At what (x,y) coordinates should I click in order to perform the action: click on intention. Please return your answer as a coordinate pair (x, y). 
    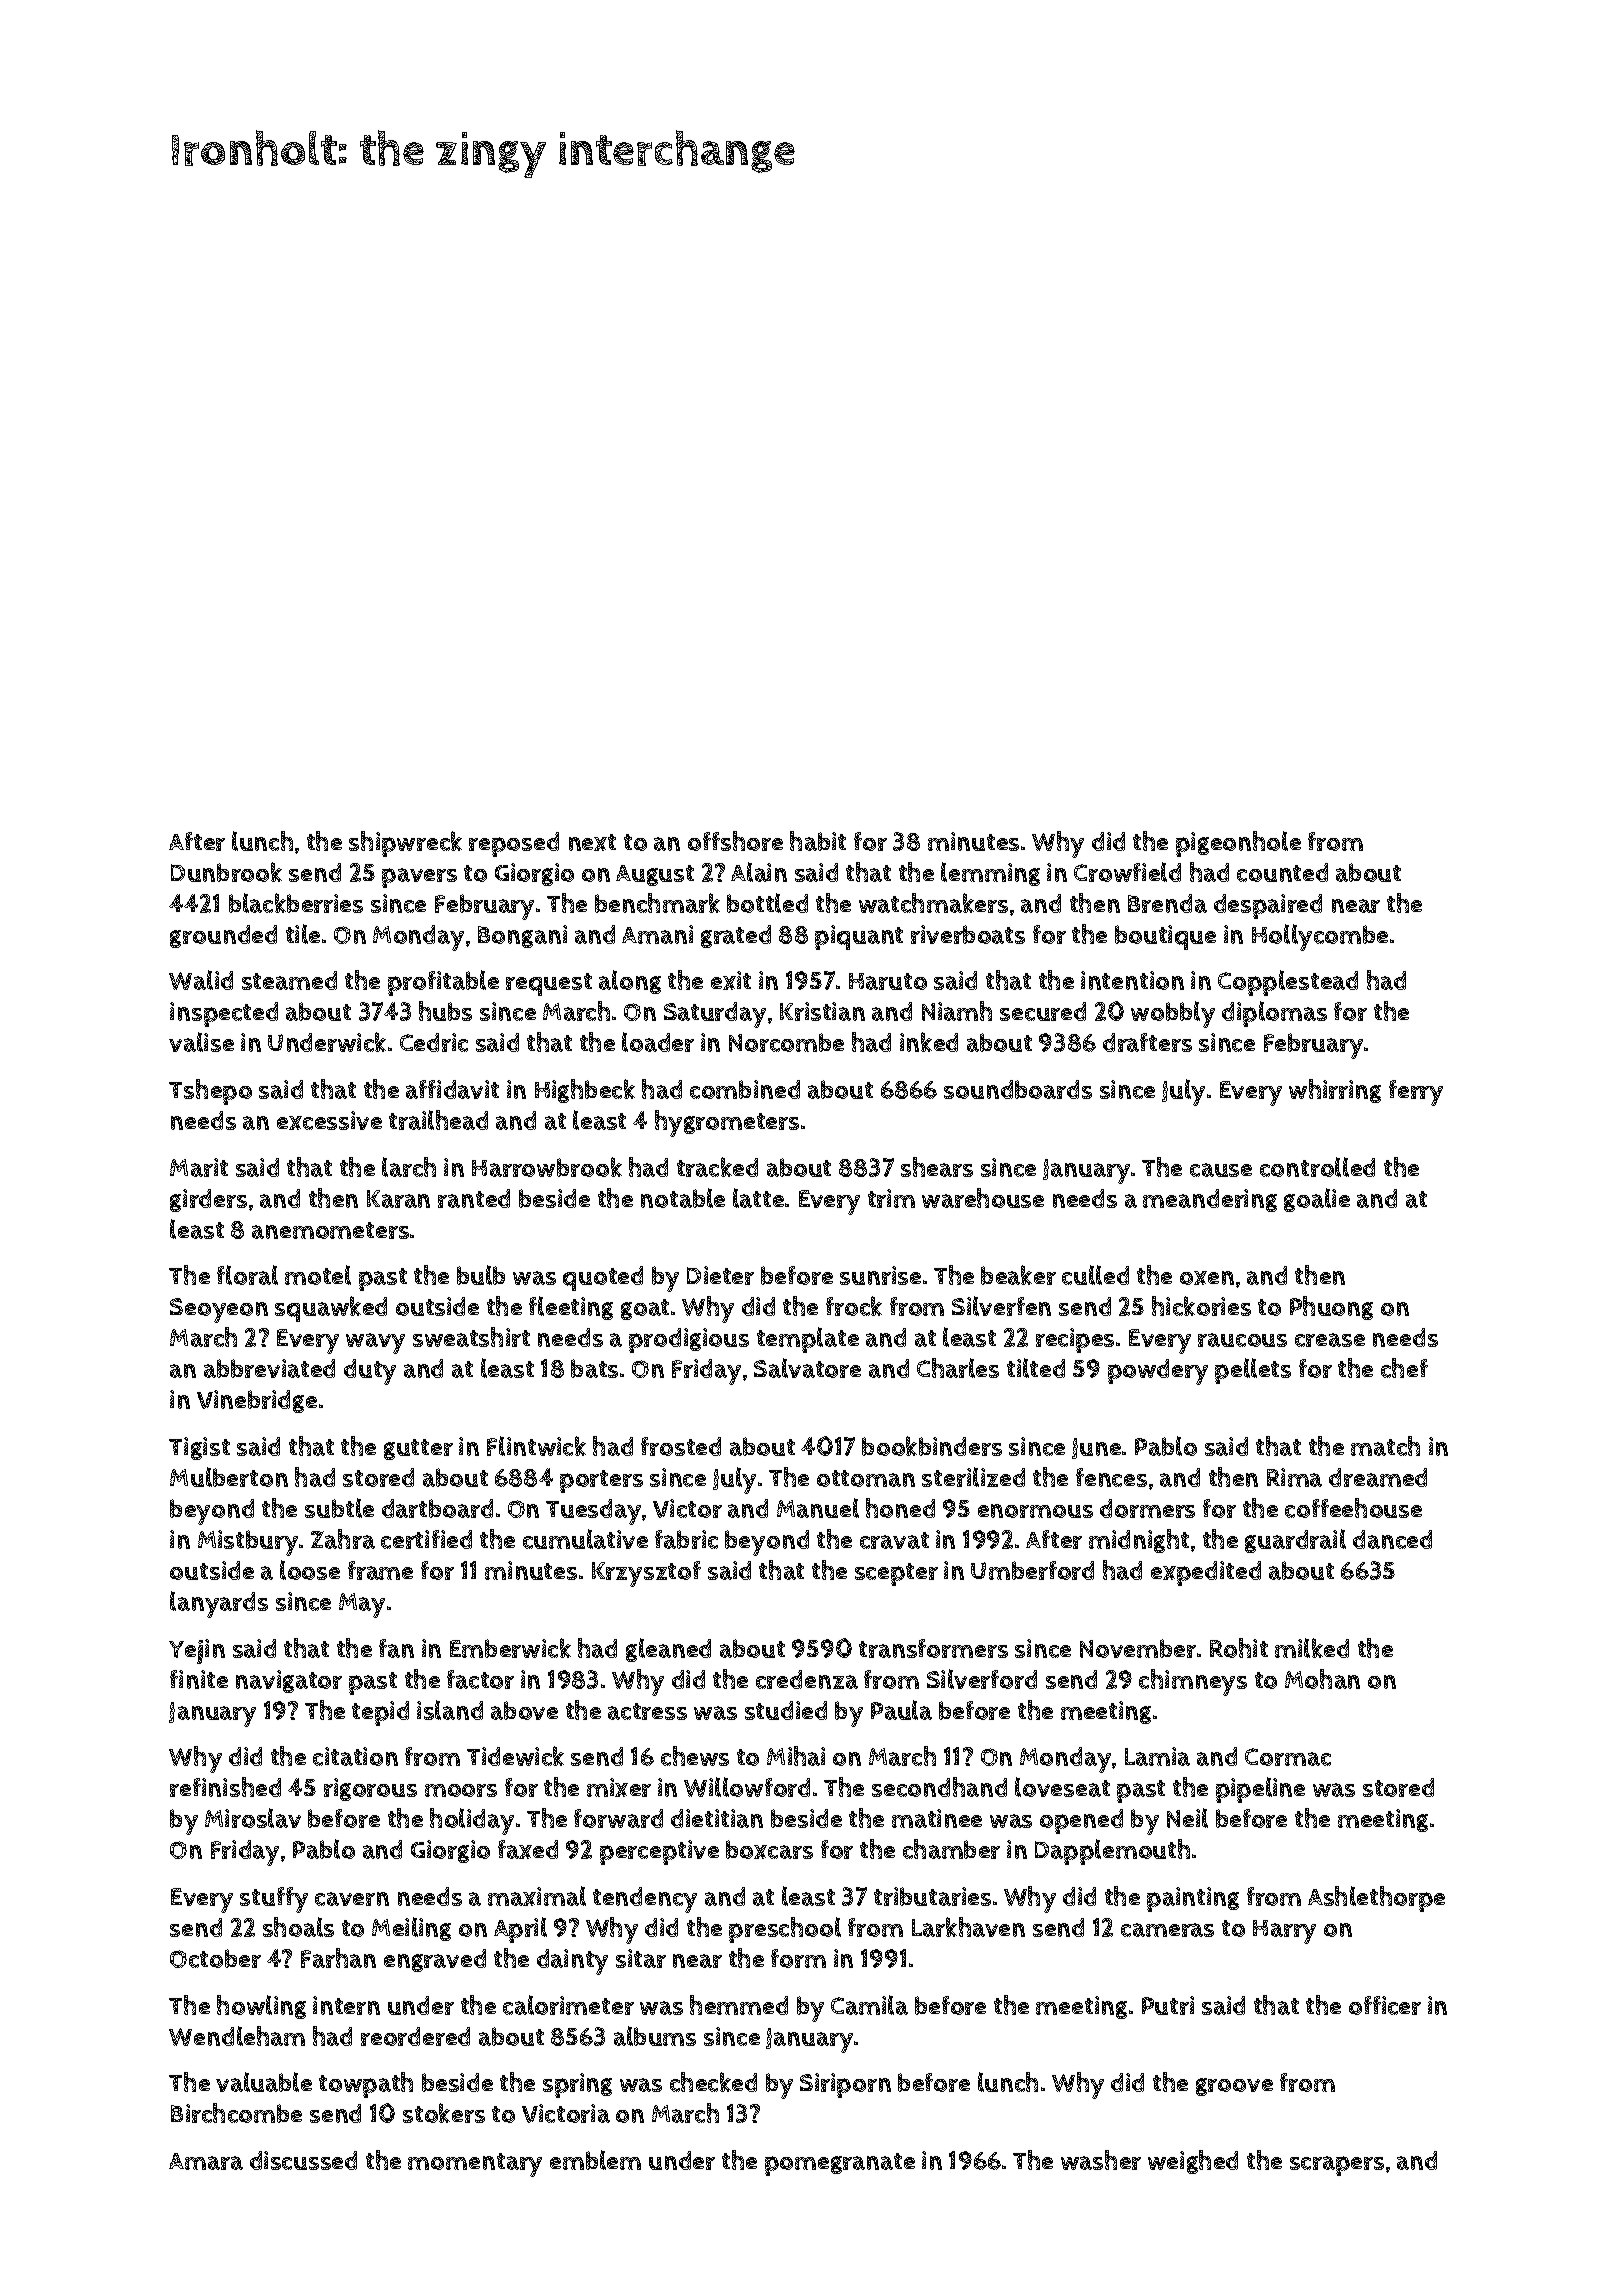
    Looking at the image, I should click on (1132, 980).
